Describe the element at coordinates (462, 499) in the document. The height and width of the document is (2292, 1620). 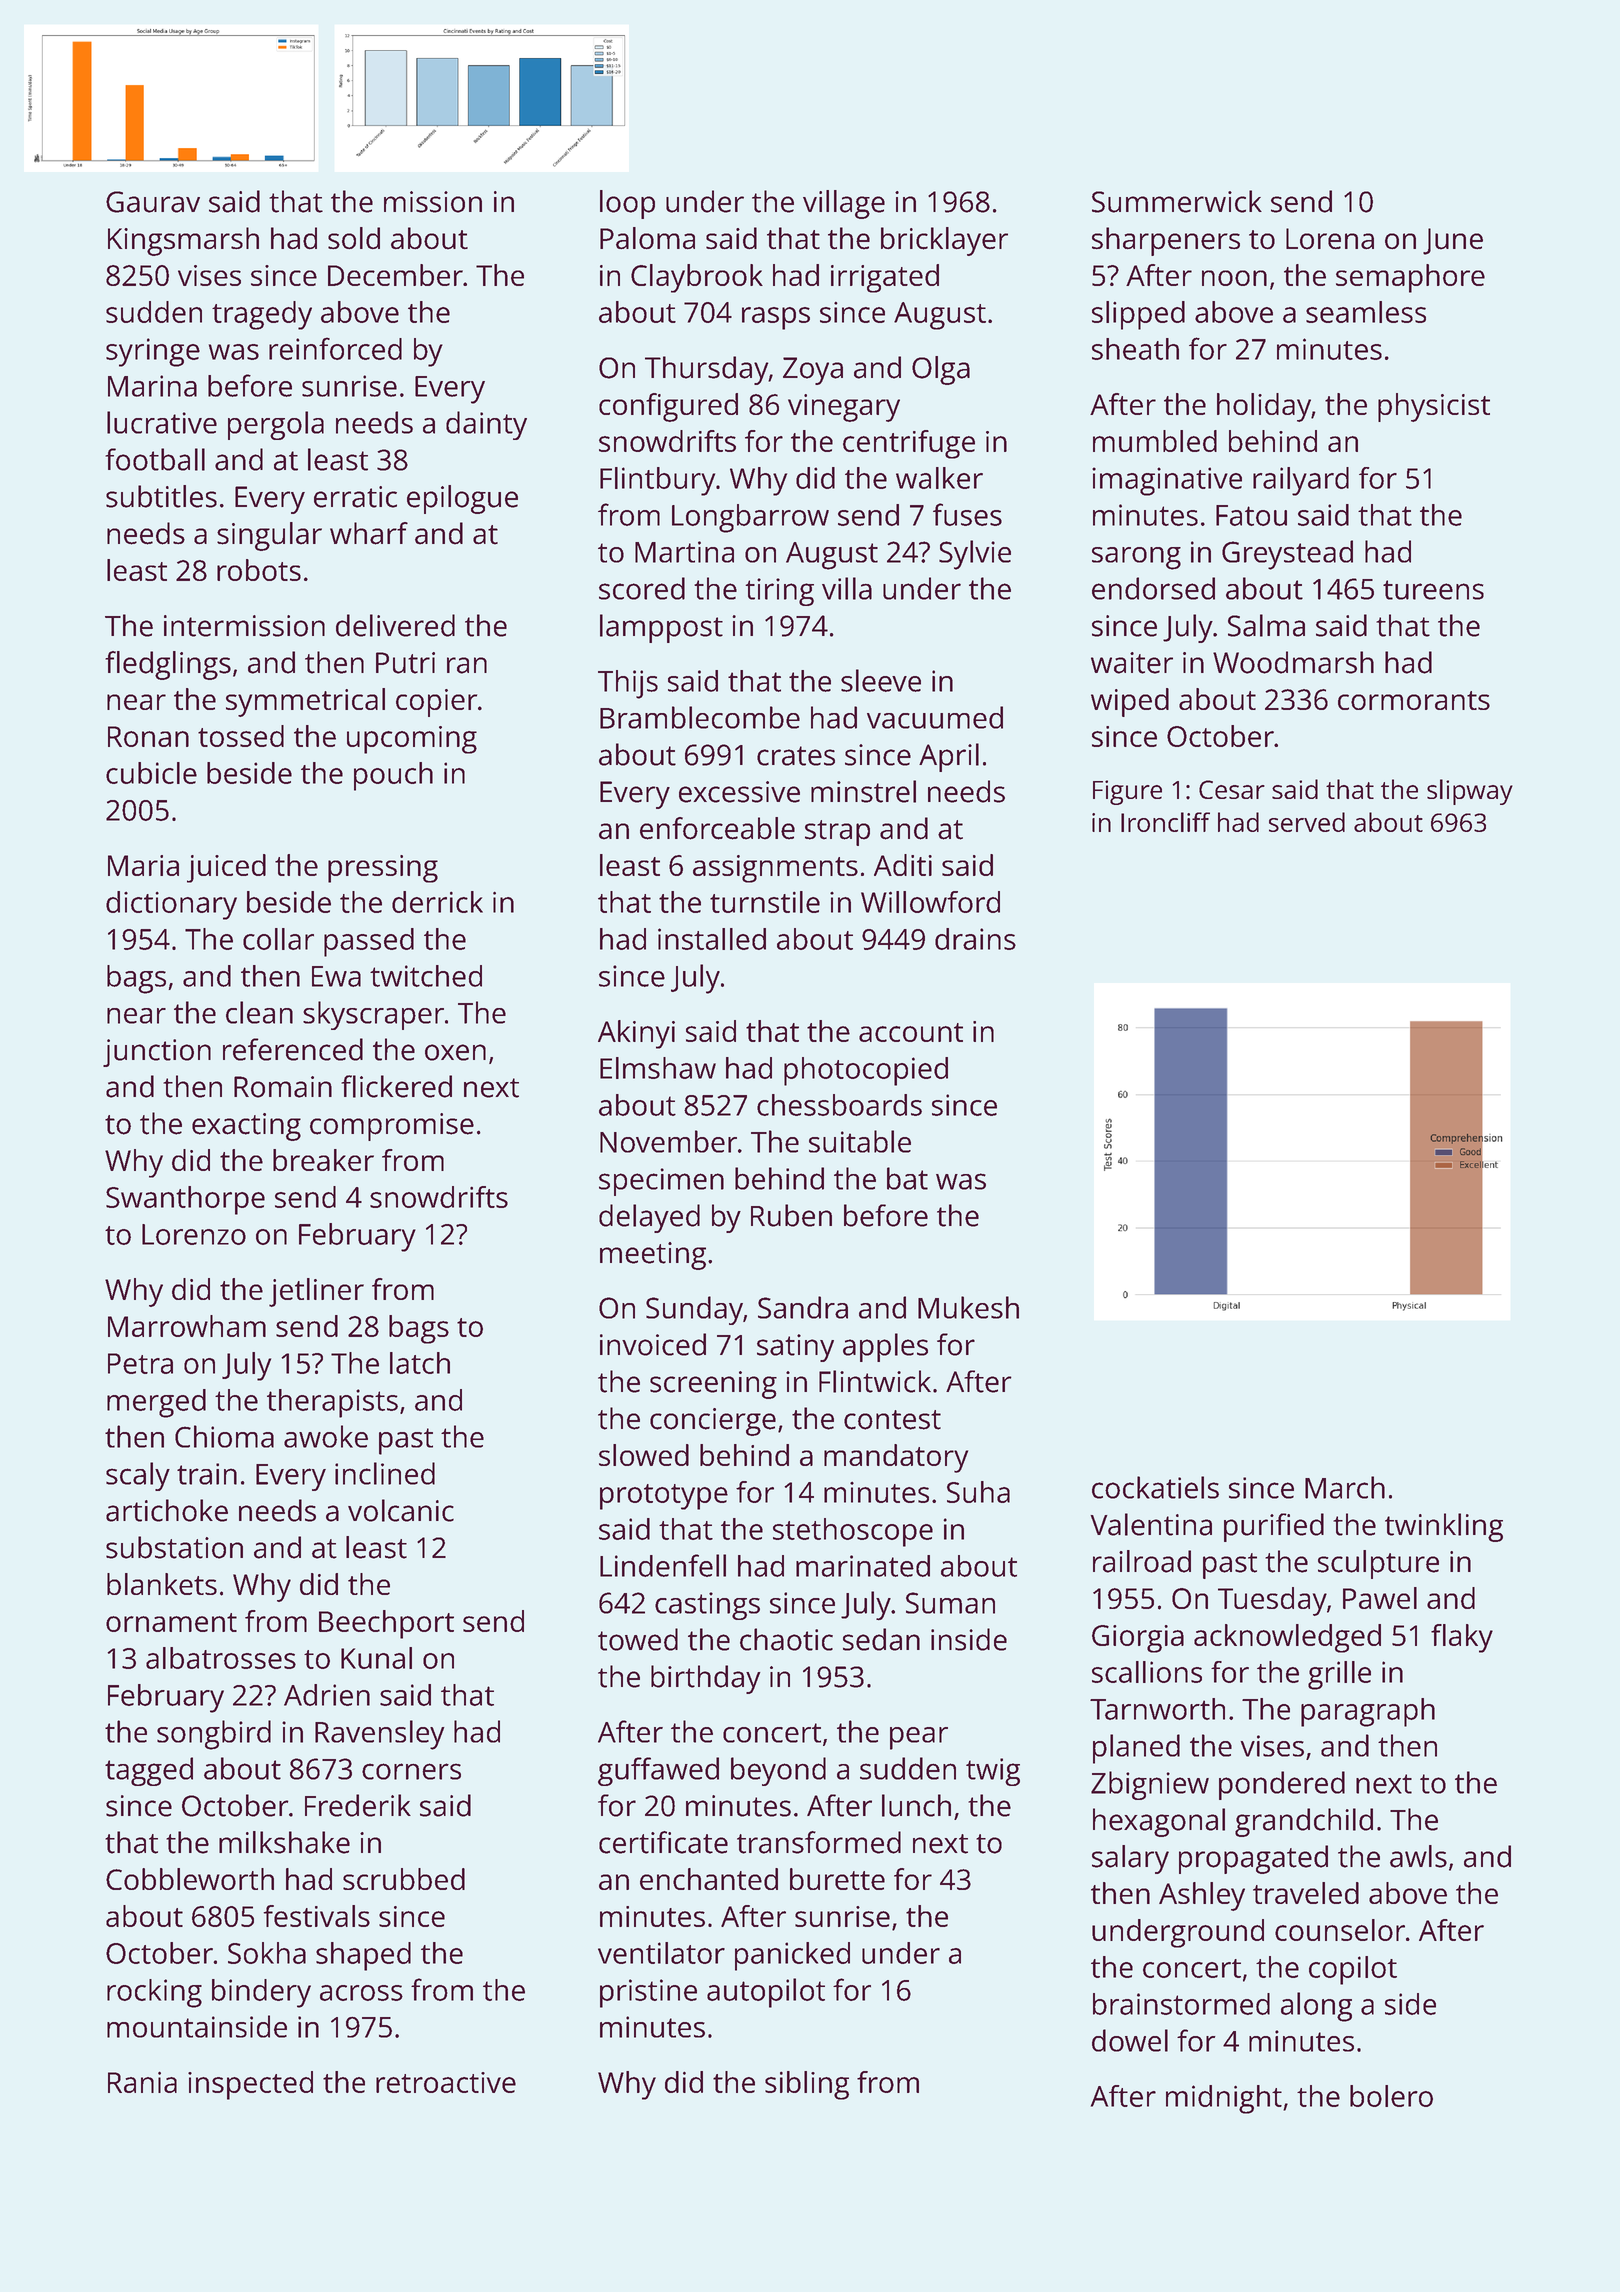
I see `epilogue` at that location.
